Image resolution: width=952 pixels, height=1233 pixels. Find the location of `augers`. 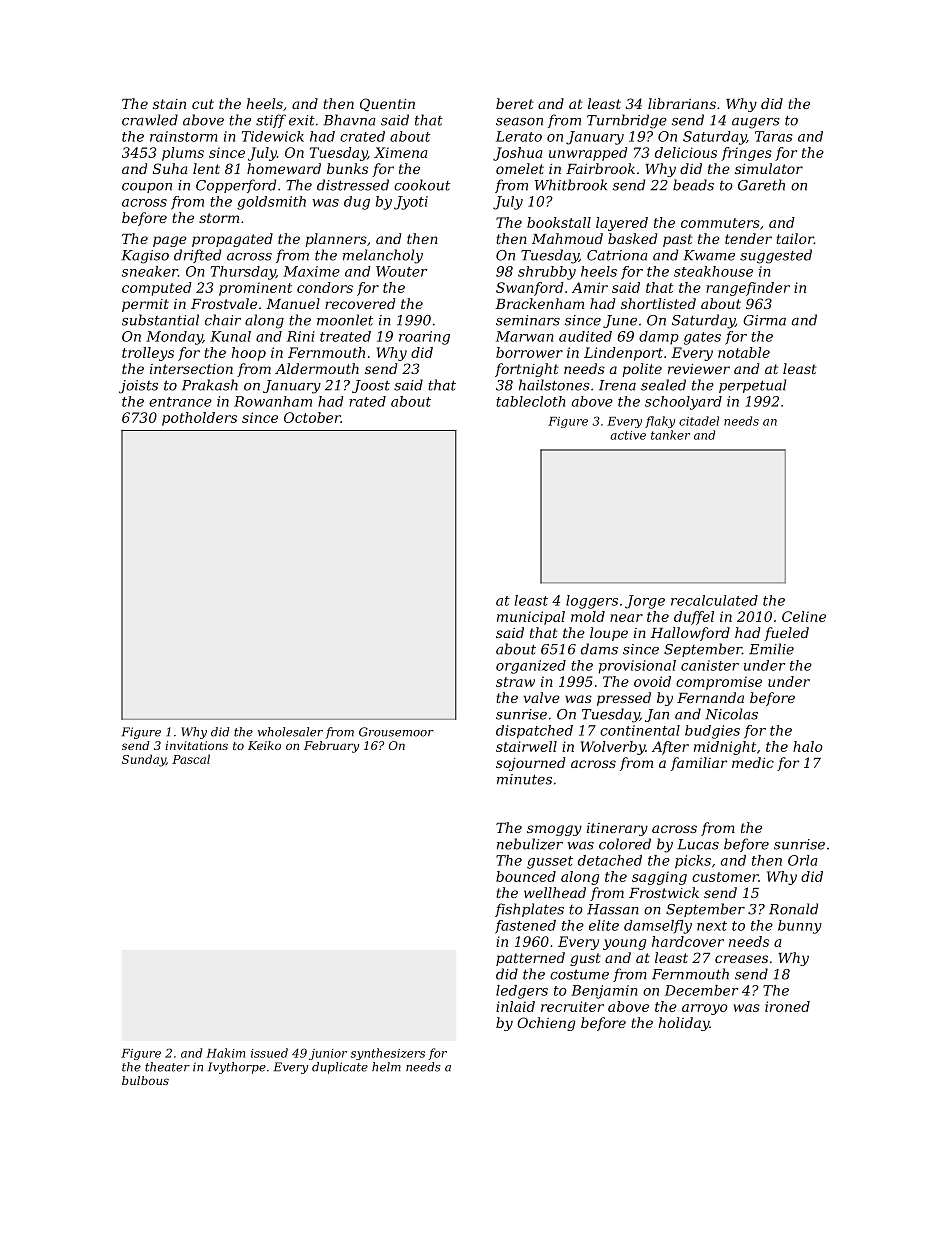

augers is located at coordinates (756, 123).
